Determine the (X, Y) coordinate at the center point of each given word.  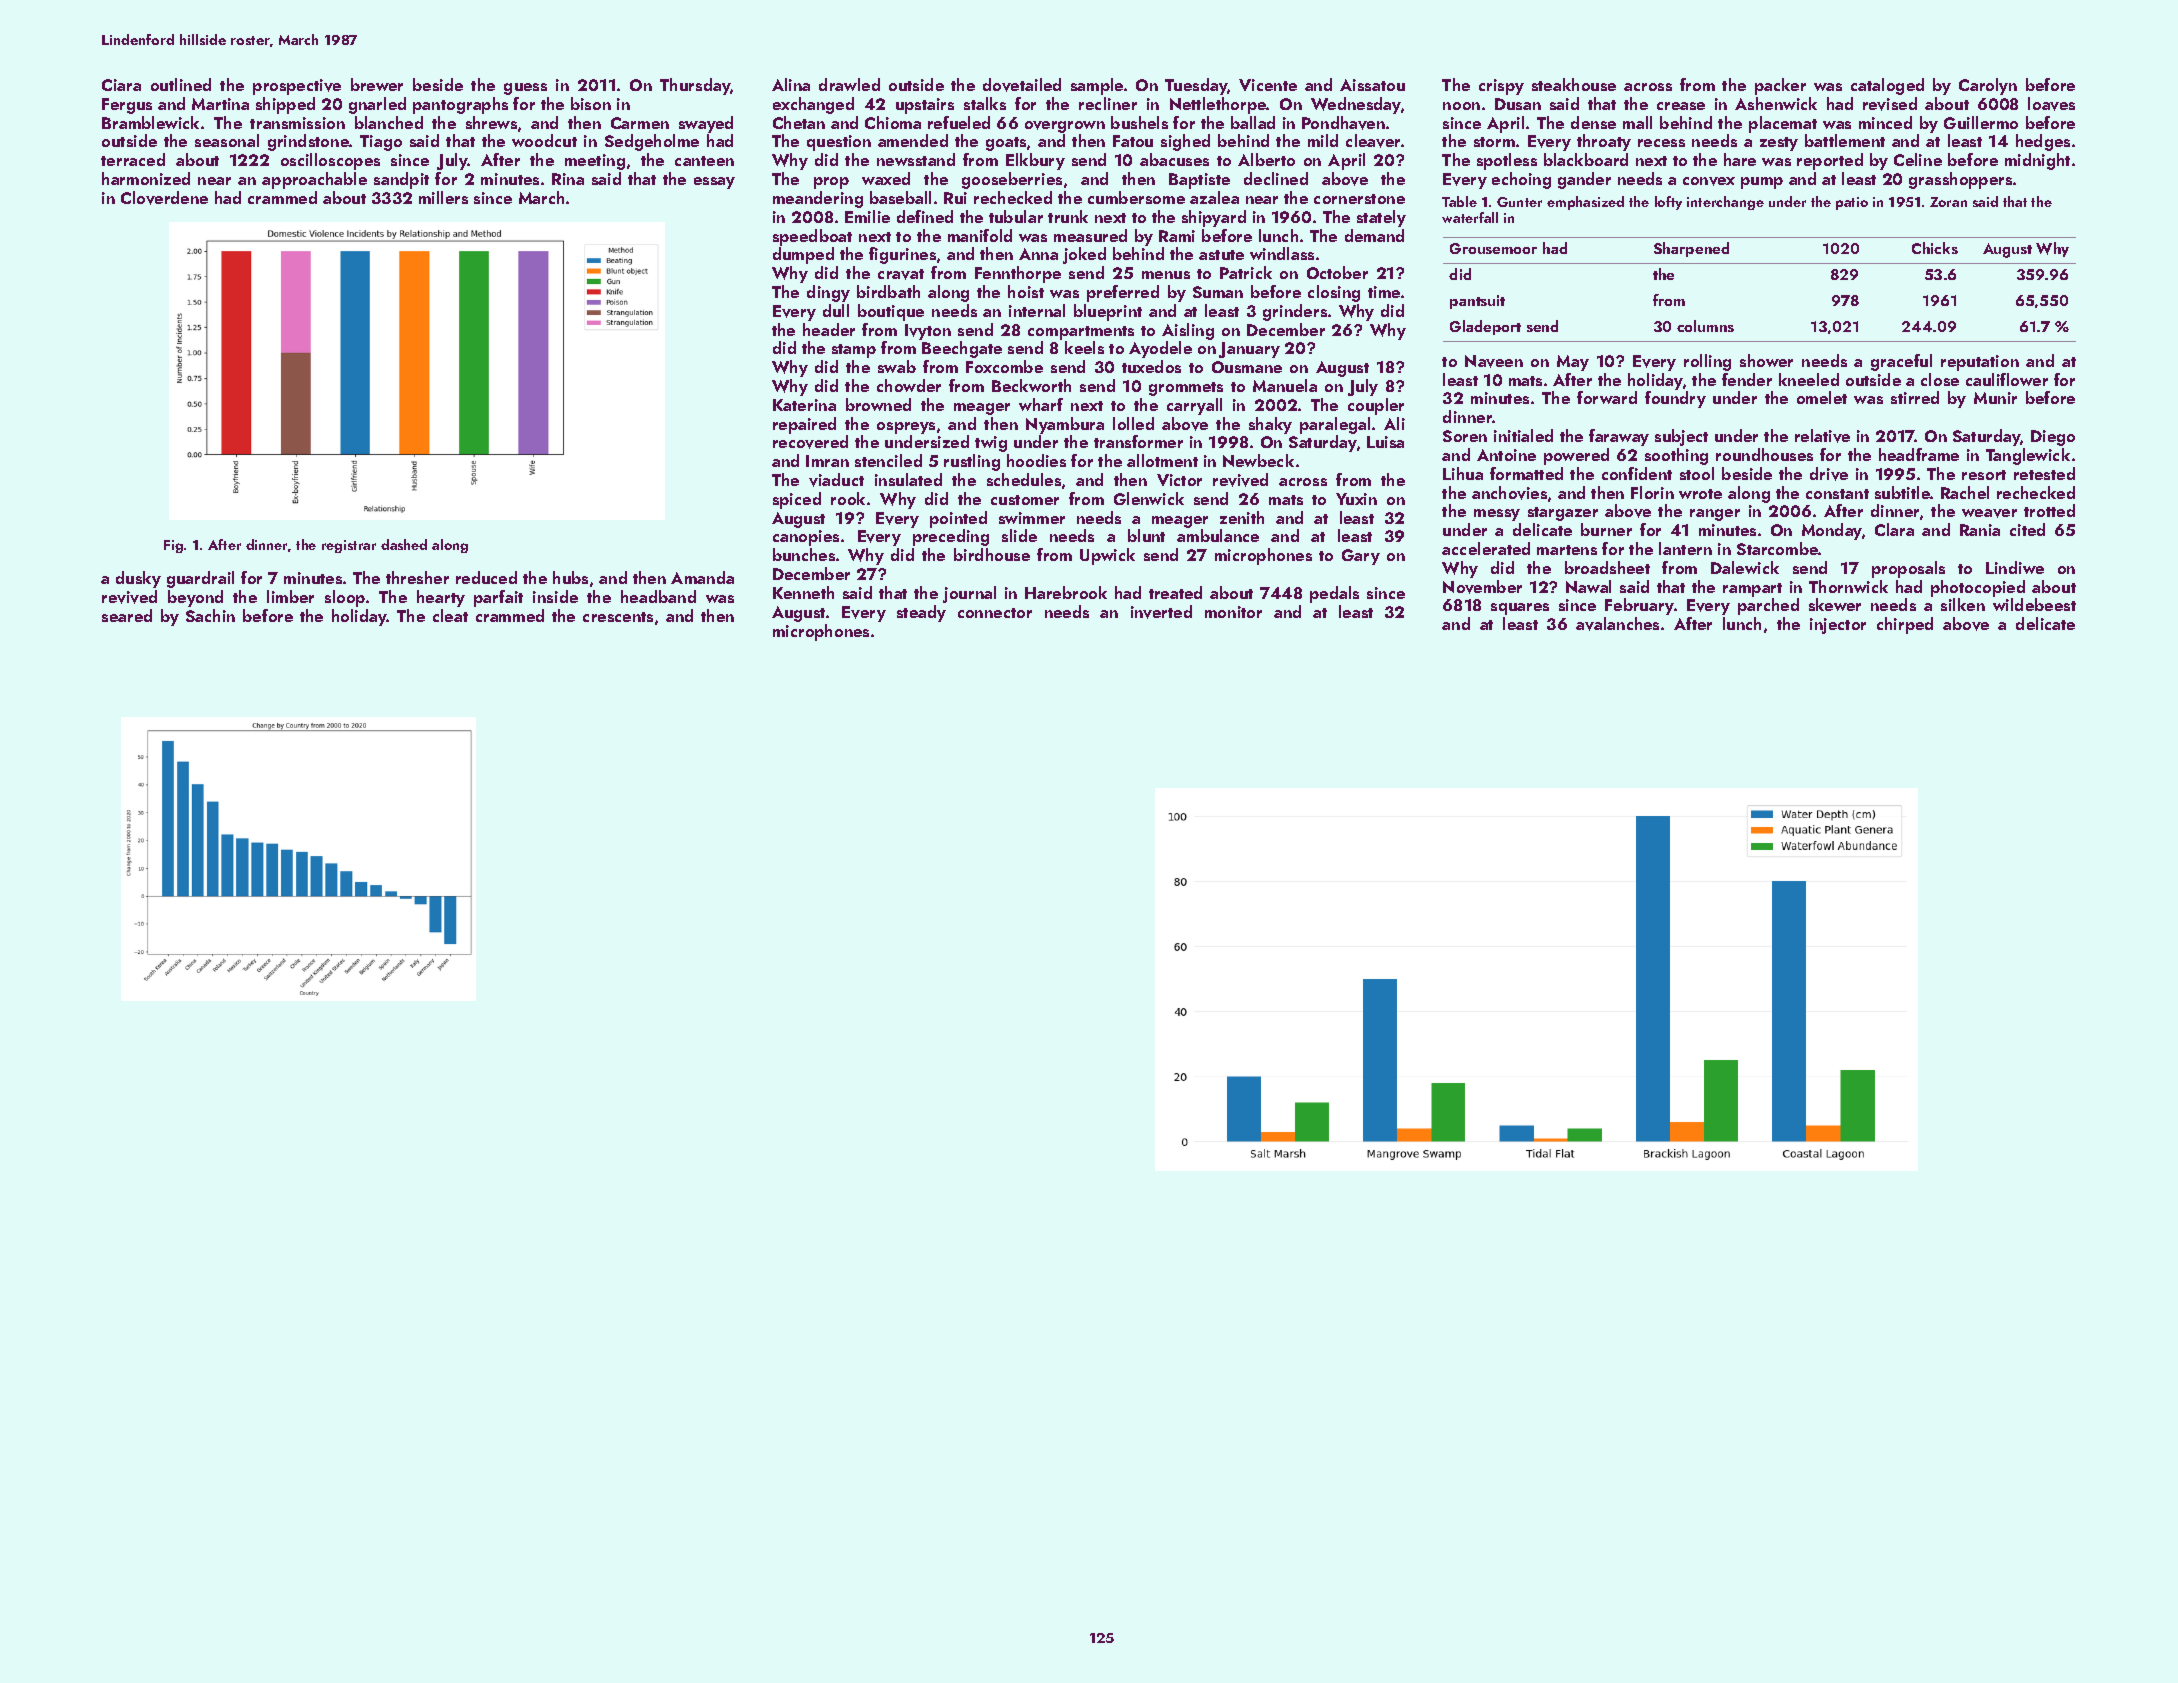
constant (1837, 494)
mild (1323, 140)
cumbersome (1136, 197)
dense (1593, 122)
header (829, 329)
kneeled (1809, 379)
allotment (1162, 460)
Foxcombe (1004, 366)
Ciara (121, 85)
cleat (450, 615)
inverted (1161, 612)
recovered (810, 442)
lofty (1668, 203)
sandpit (401, 180)
